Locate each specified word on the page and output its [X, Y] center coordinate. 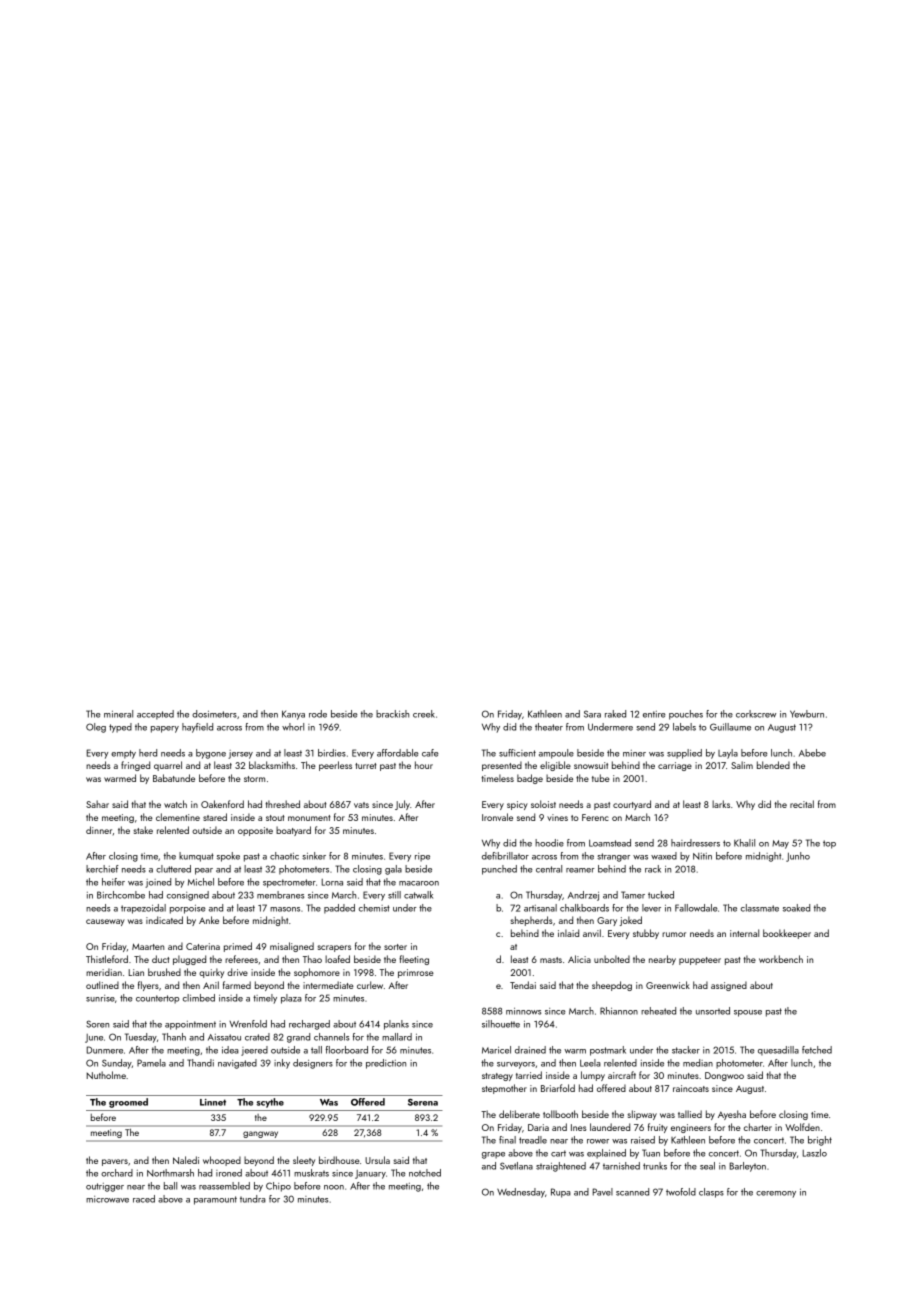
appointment [190, 1025]
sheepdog [612, 986]
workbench [781, 959]
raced [144, 1199]
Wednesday [521, 1193]
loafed [337, 959]
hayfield [197, 728]
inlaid [568, 933]
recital [802, 804]
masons [285, 909]
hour [424, 765]
